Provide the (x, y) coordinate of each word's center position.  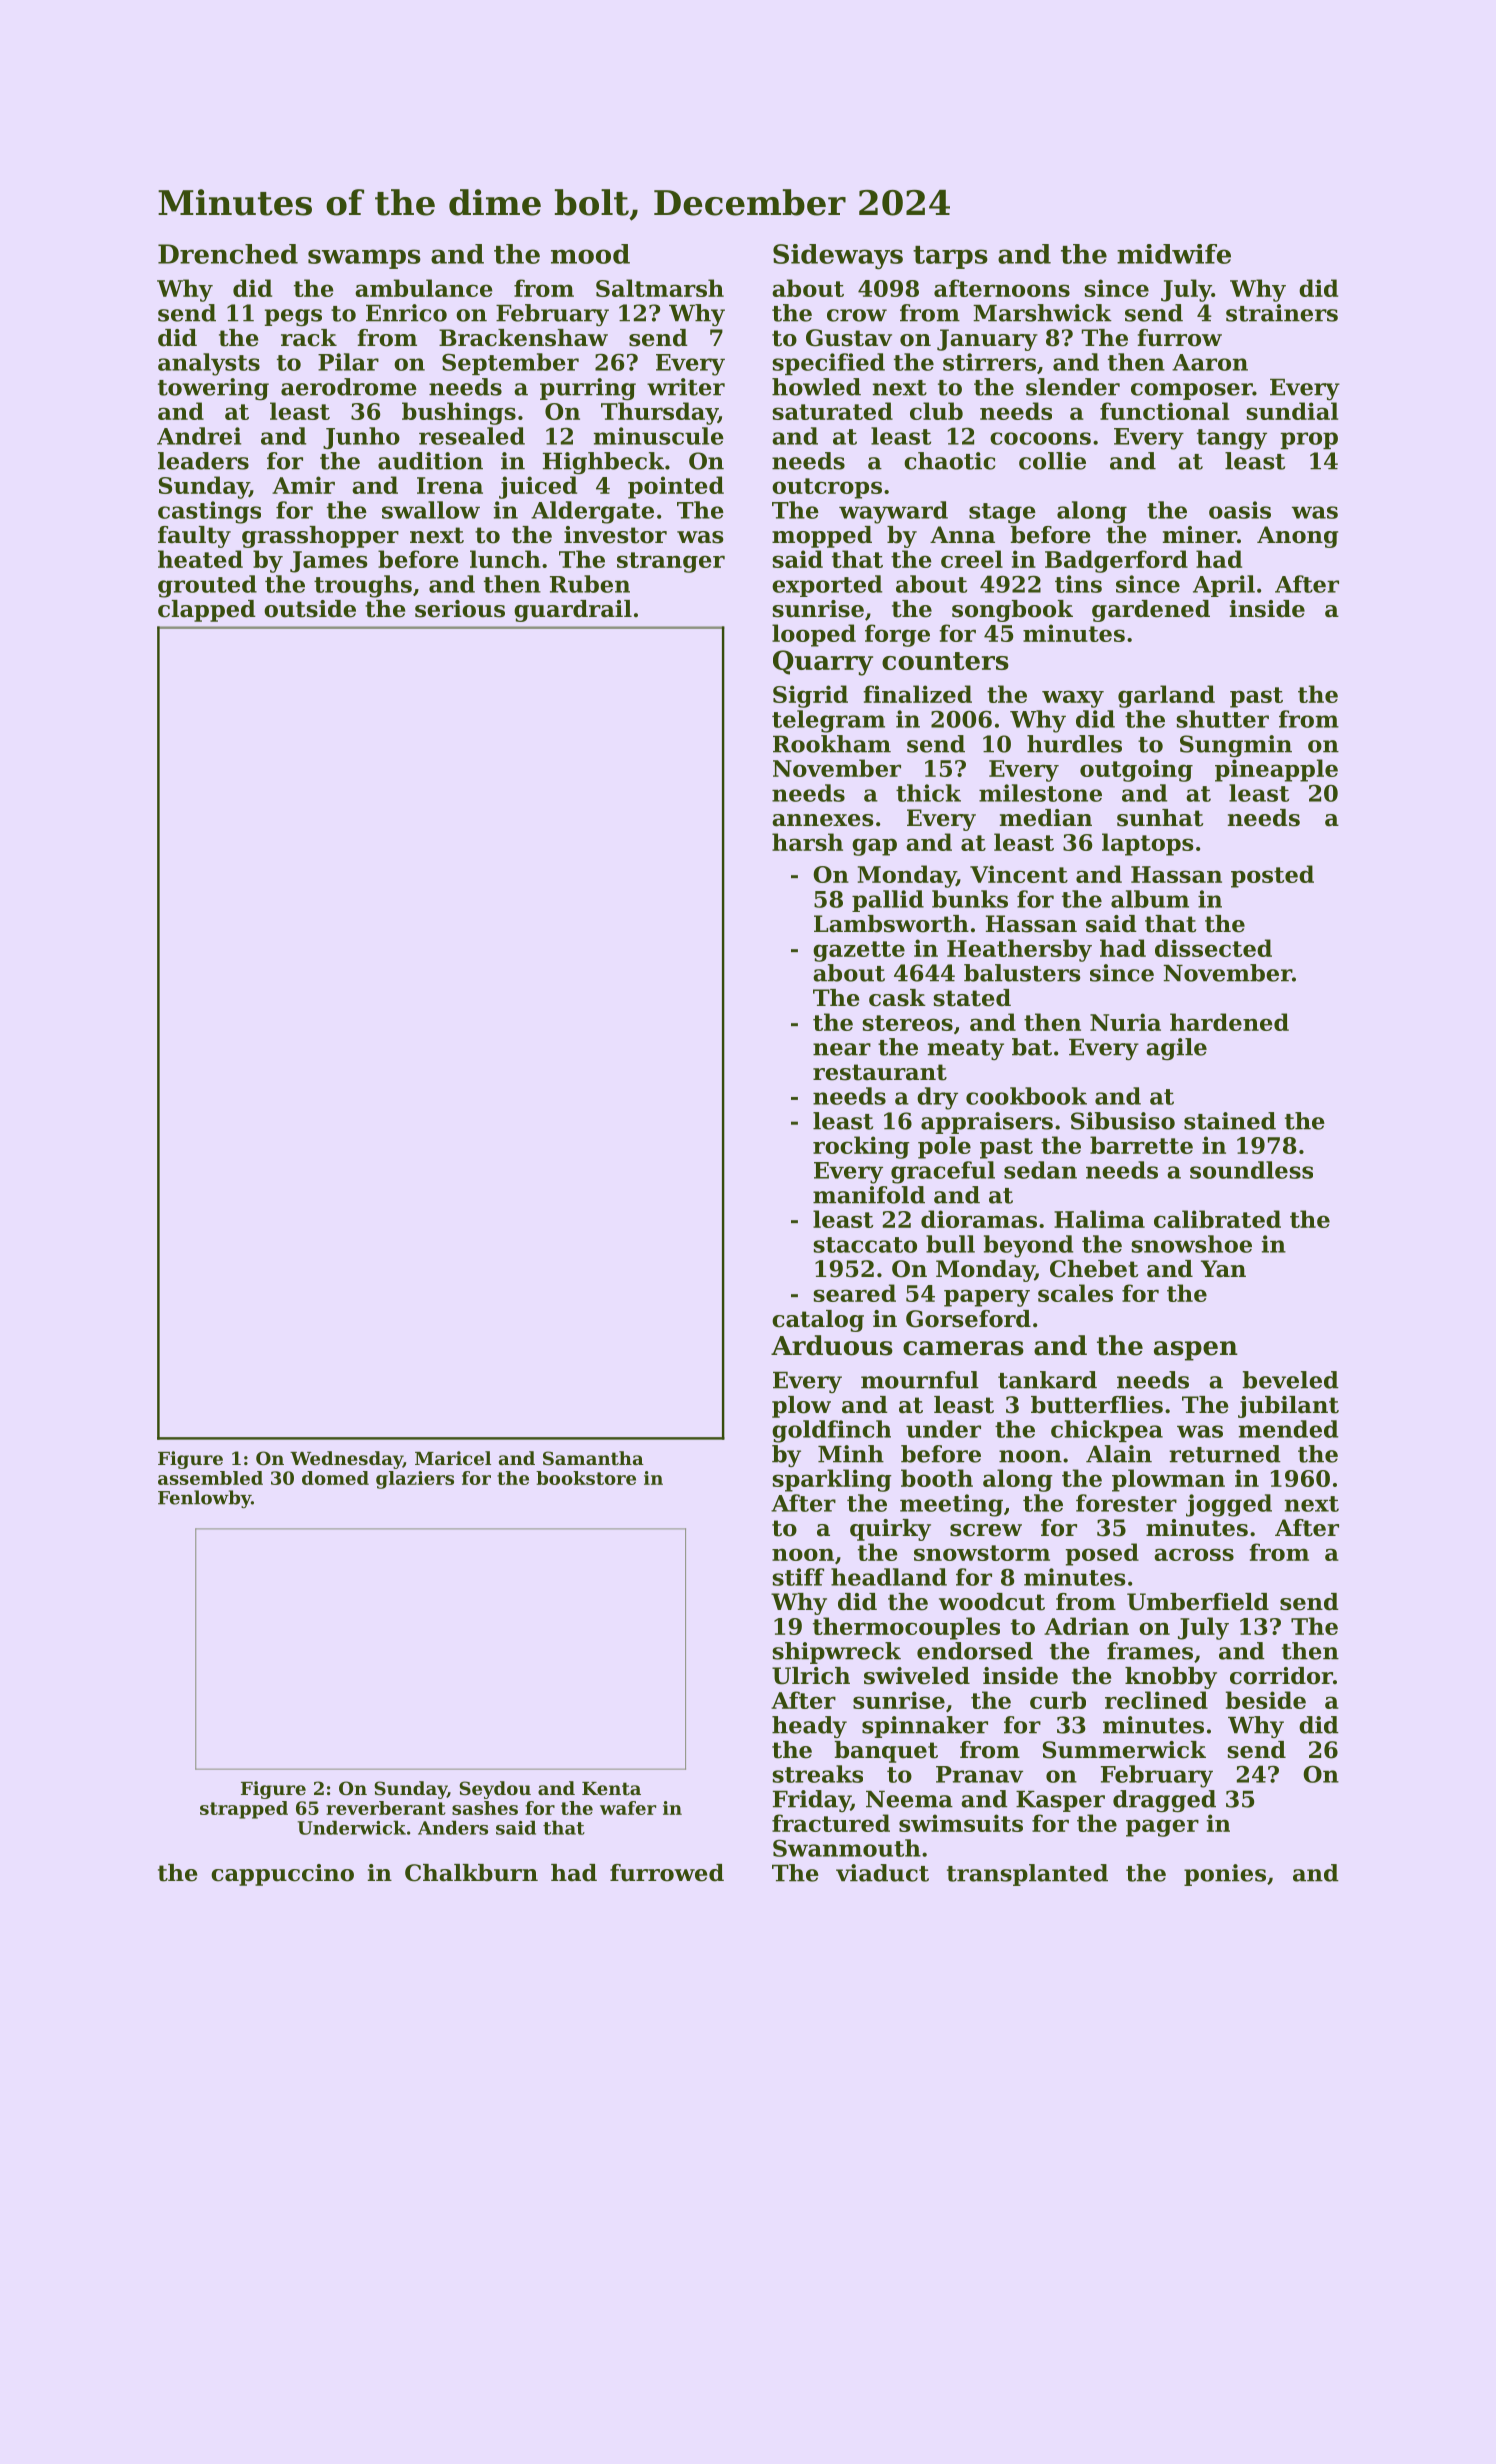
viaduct (882, 1873)
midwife (1174, 254)
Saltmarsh (660, 288)
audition (430, 461)
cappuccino (282, 1875)
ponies (1225, 1875)
